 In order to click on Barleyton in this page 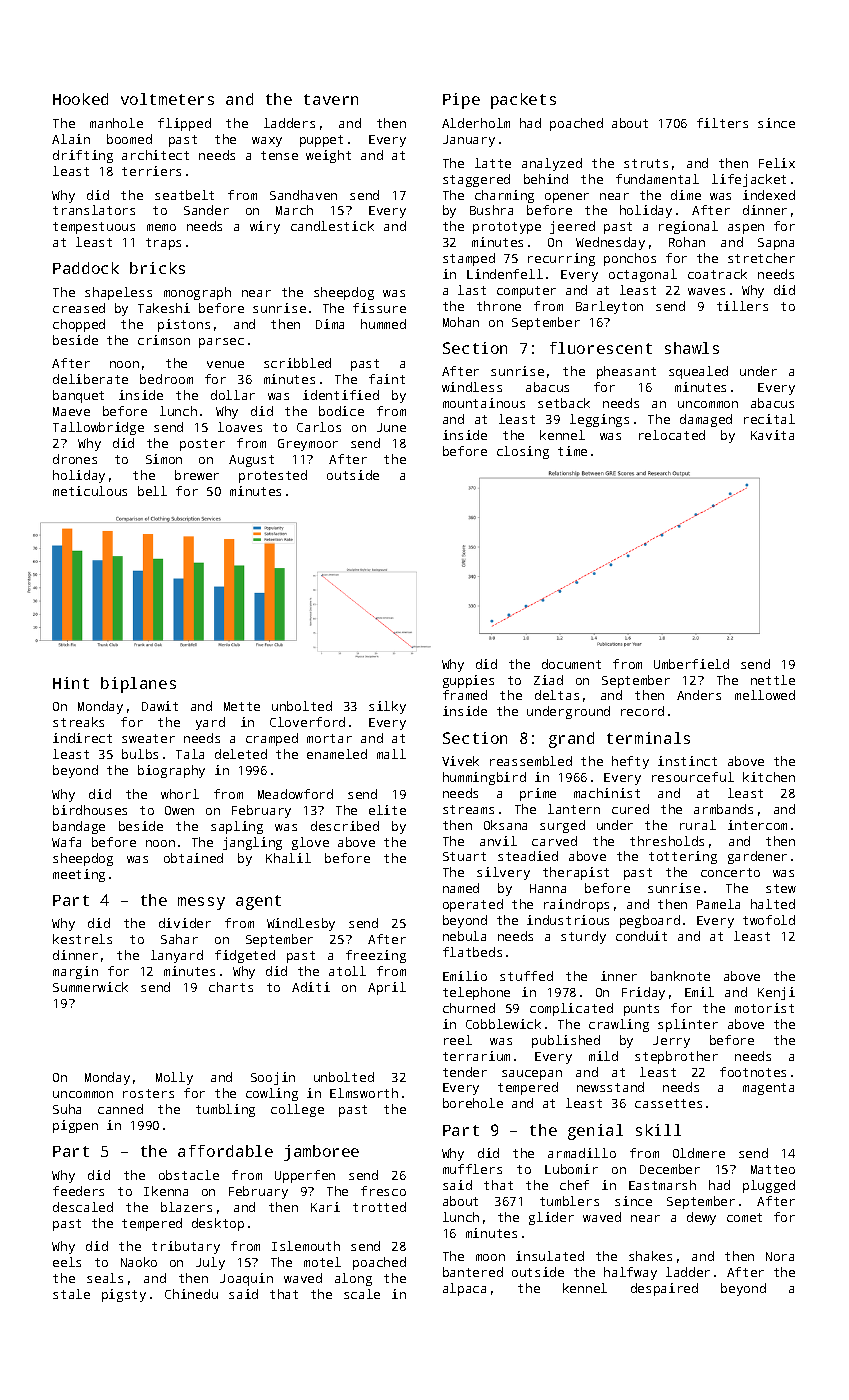, I will do `click(609, 307)`.
